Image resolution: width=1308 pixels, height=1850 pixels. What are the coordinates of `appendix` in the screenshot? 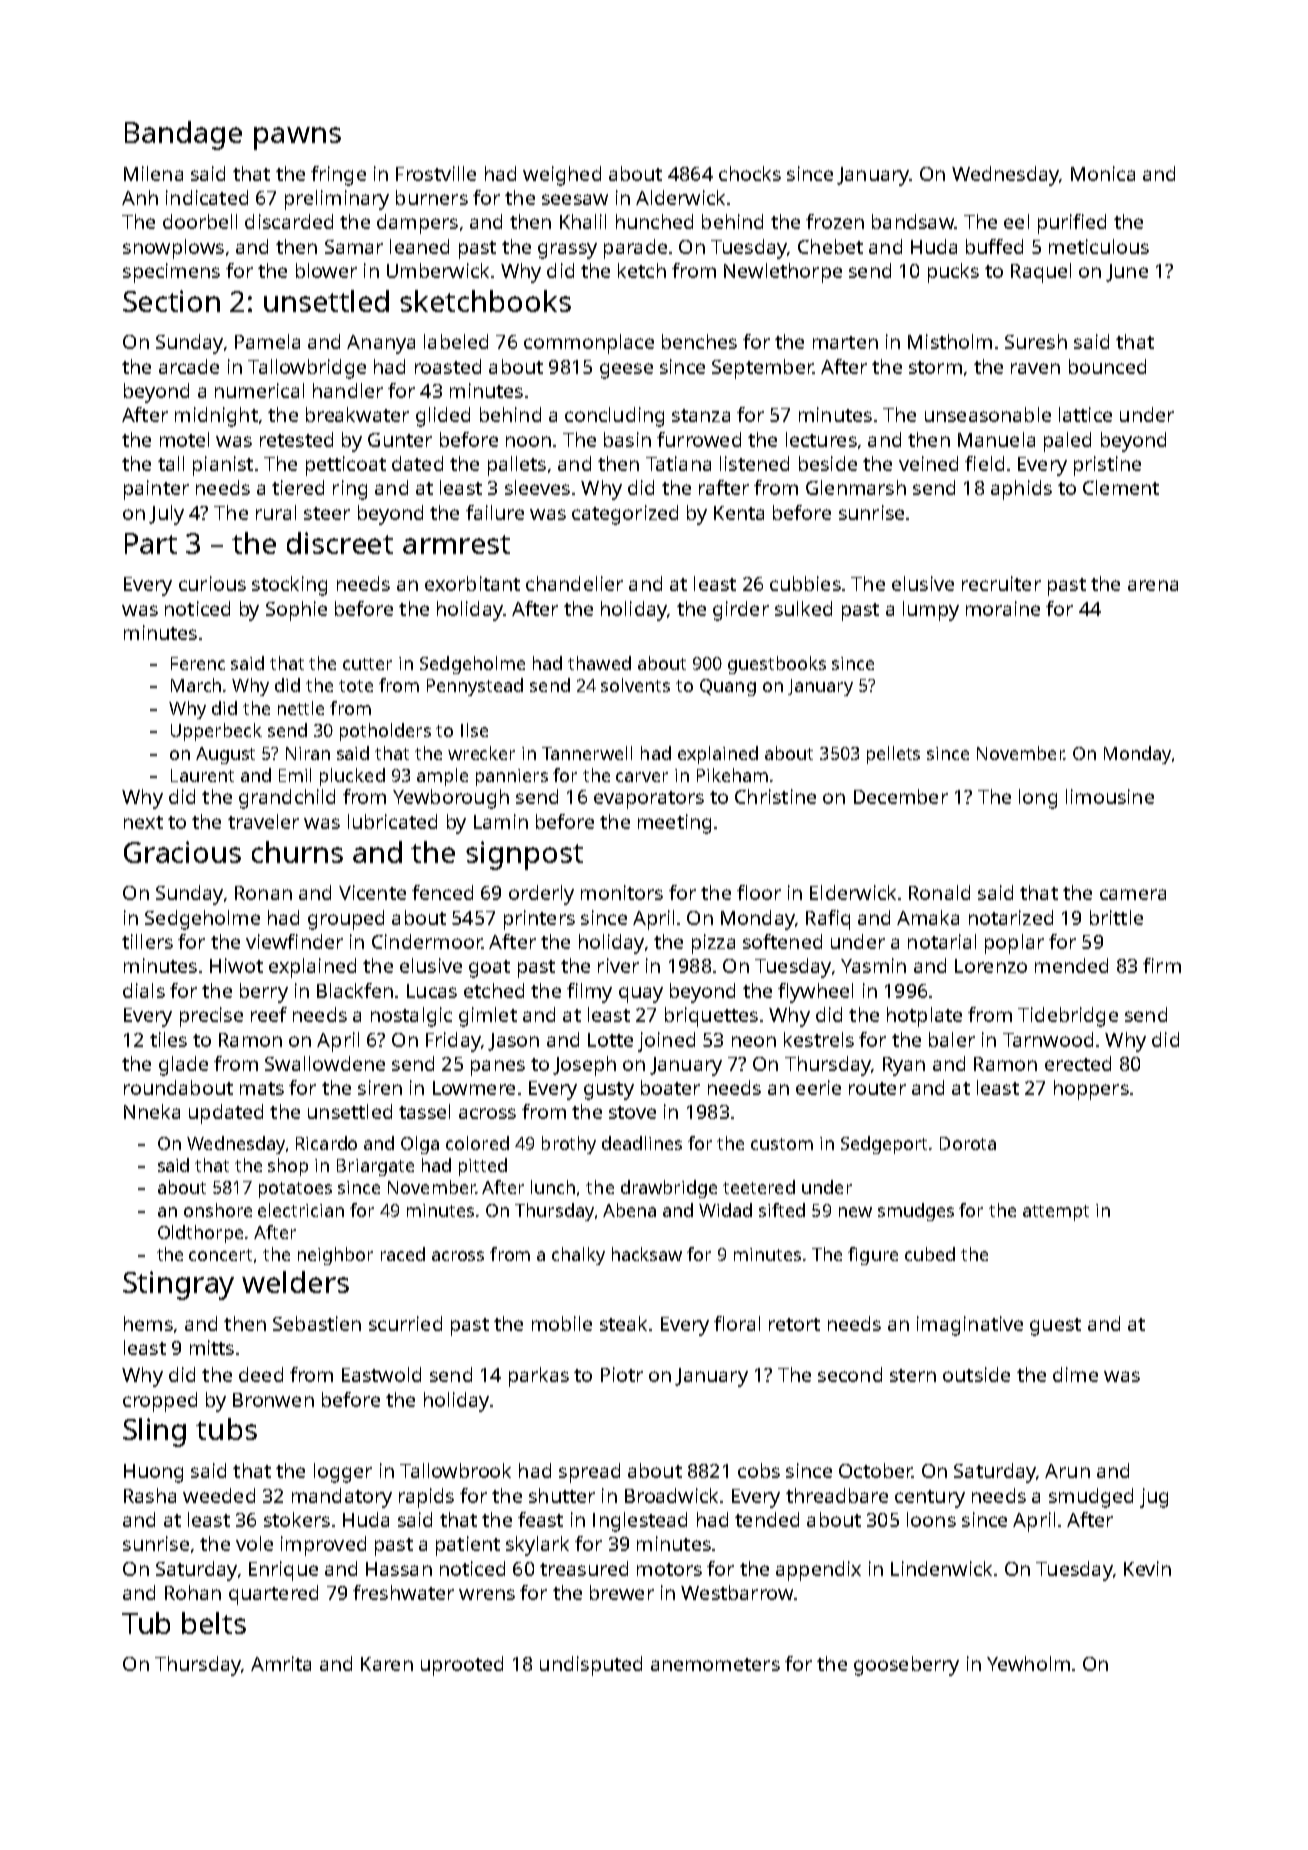 It's located at (818, 1571).
